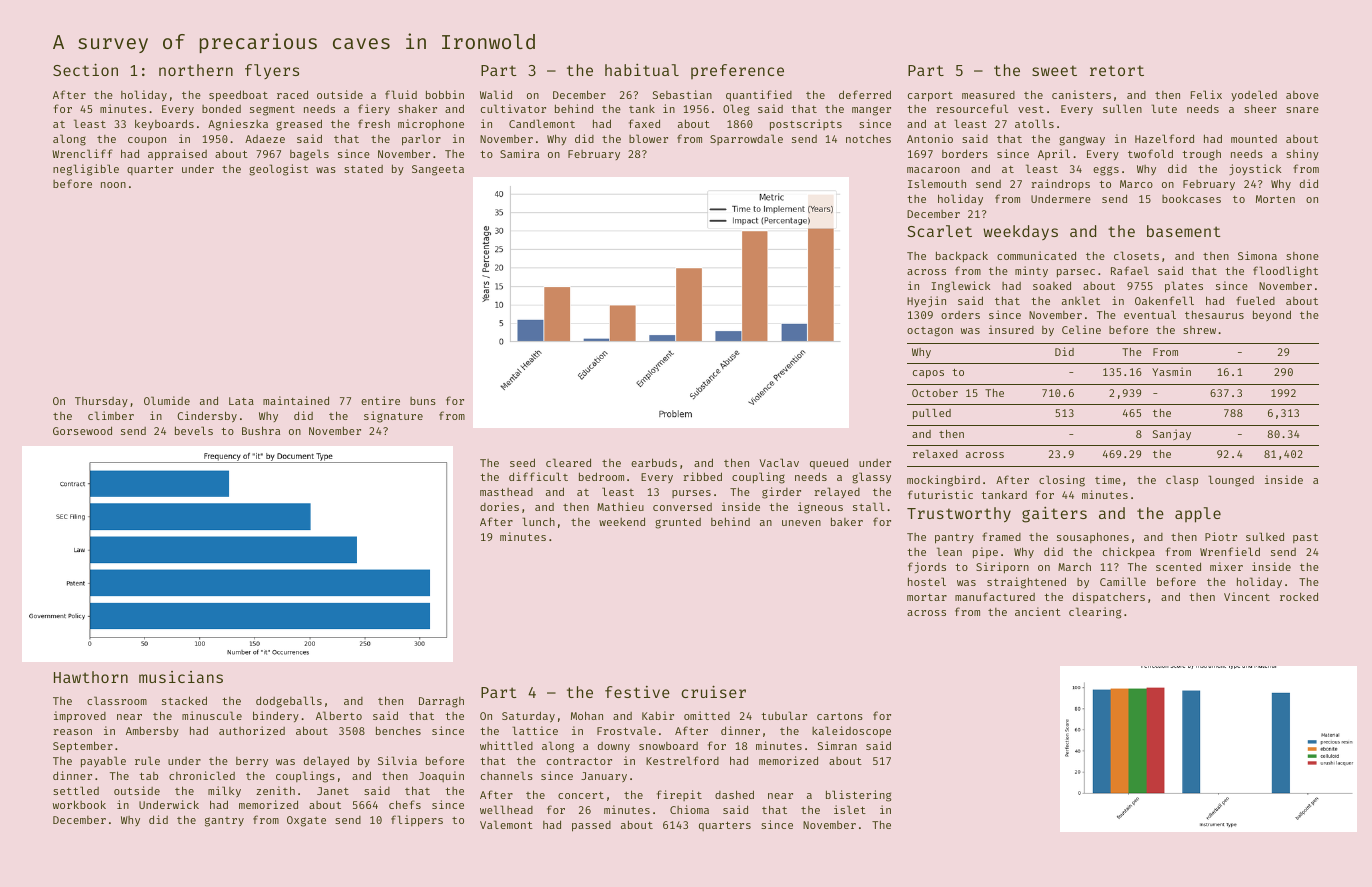 The height and width of the page is (887, 1372). Describe the element at coordinates (1302, 95) in the page. I see `above` at that location.
